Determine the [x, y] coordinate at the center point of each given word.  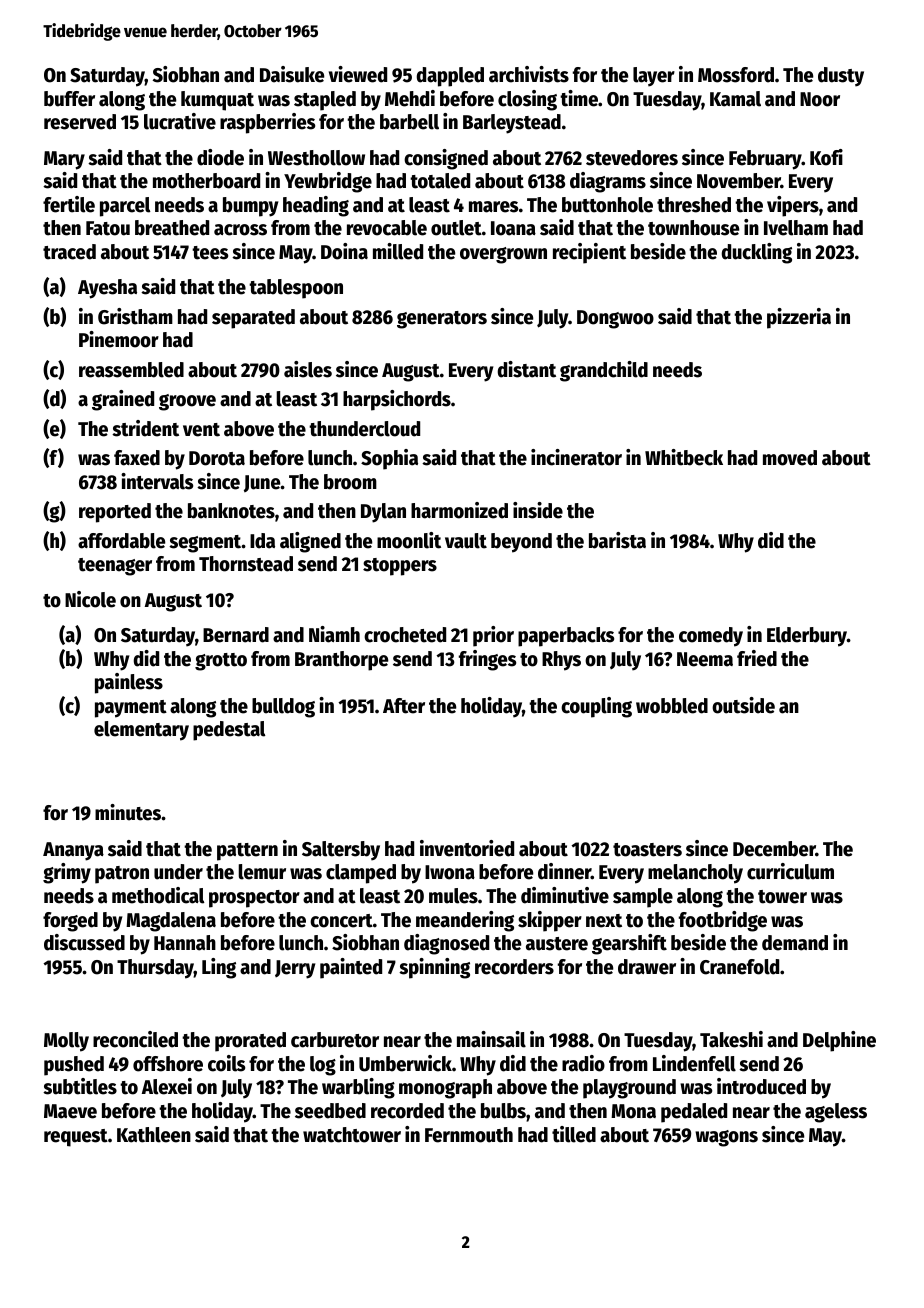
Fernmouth [469, 1135]
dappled [450, 77]
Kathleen [154, 1135]
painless [129, 683]
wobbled [672, 706]
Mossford [736, 75]
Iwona [450, 872]
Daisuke [292, 74]
